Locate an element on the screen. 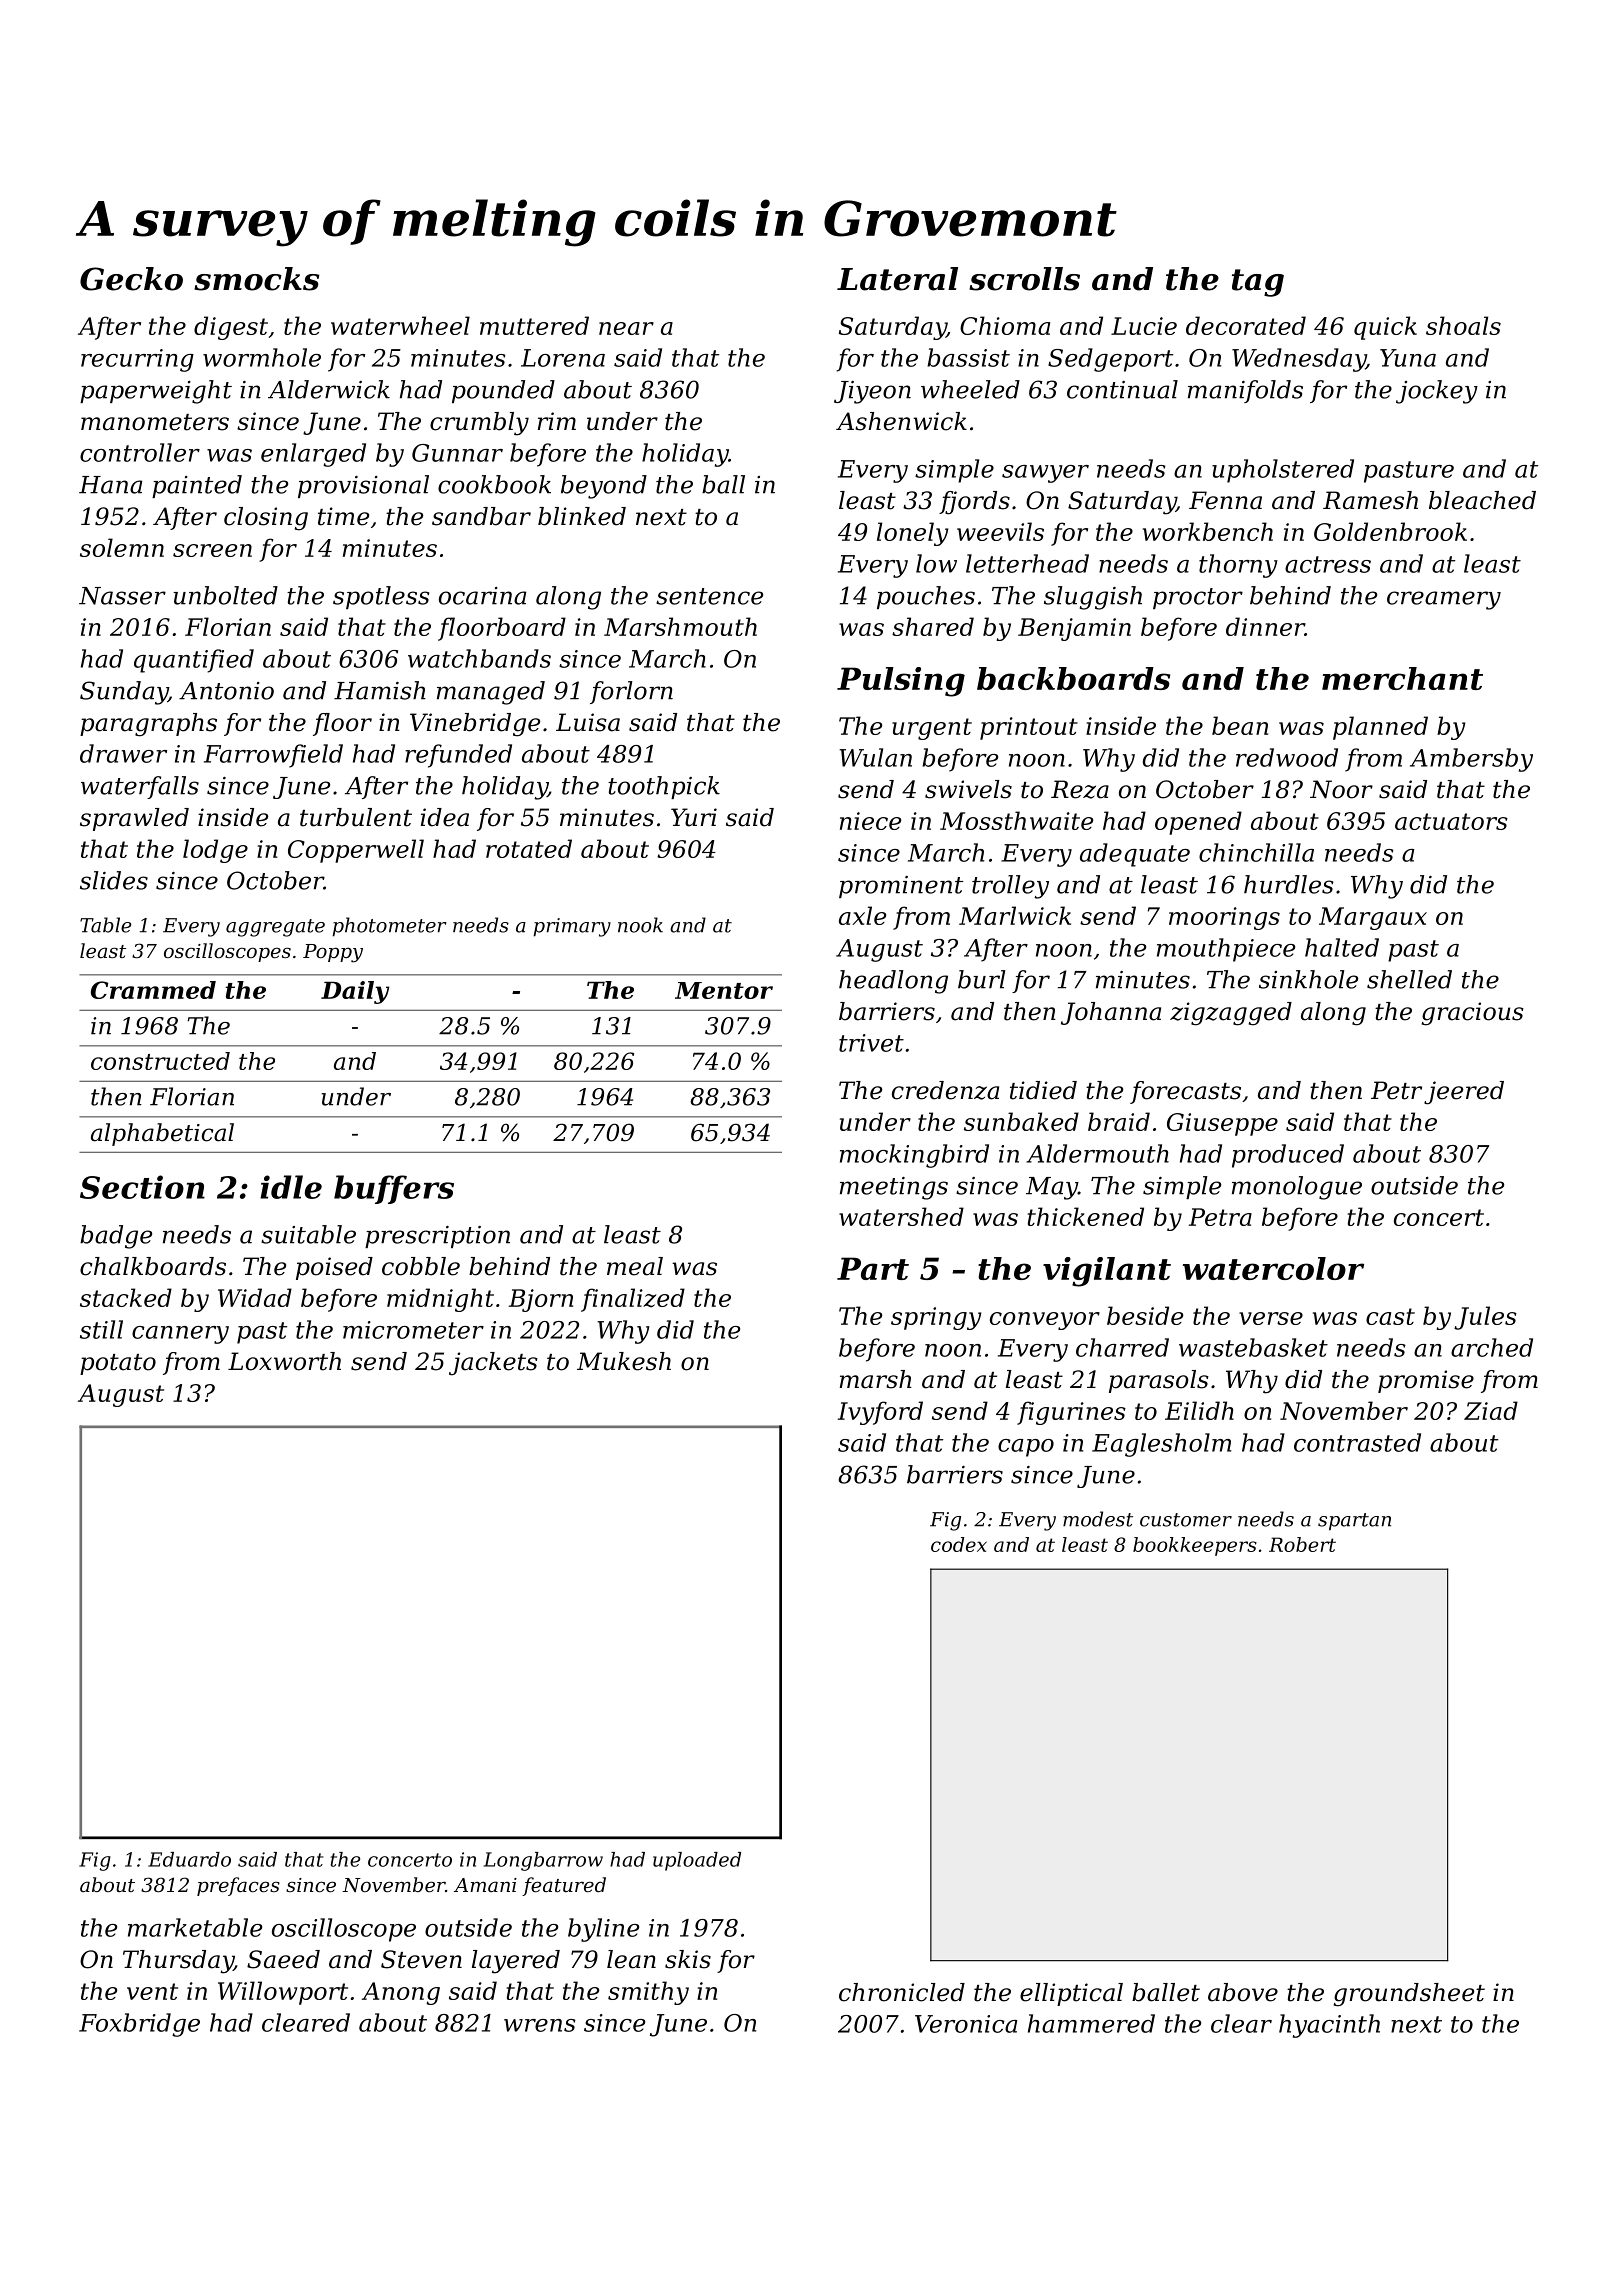 This screenshot has height=2292, width=1620. Gecko is located at coordinates (131, 279).
